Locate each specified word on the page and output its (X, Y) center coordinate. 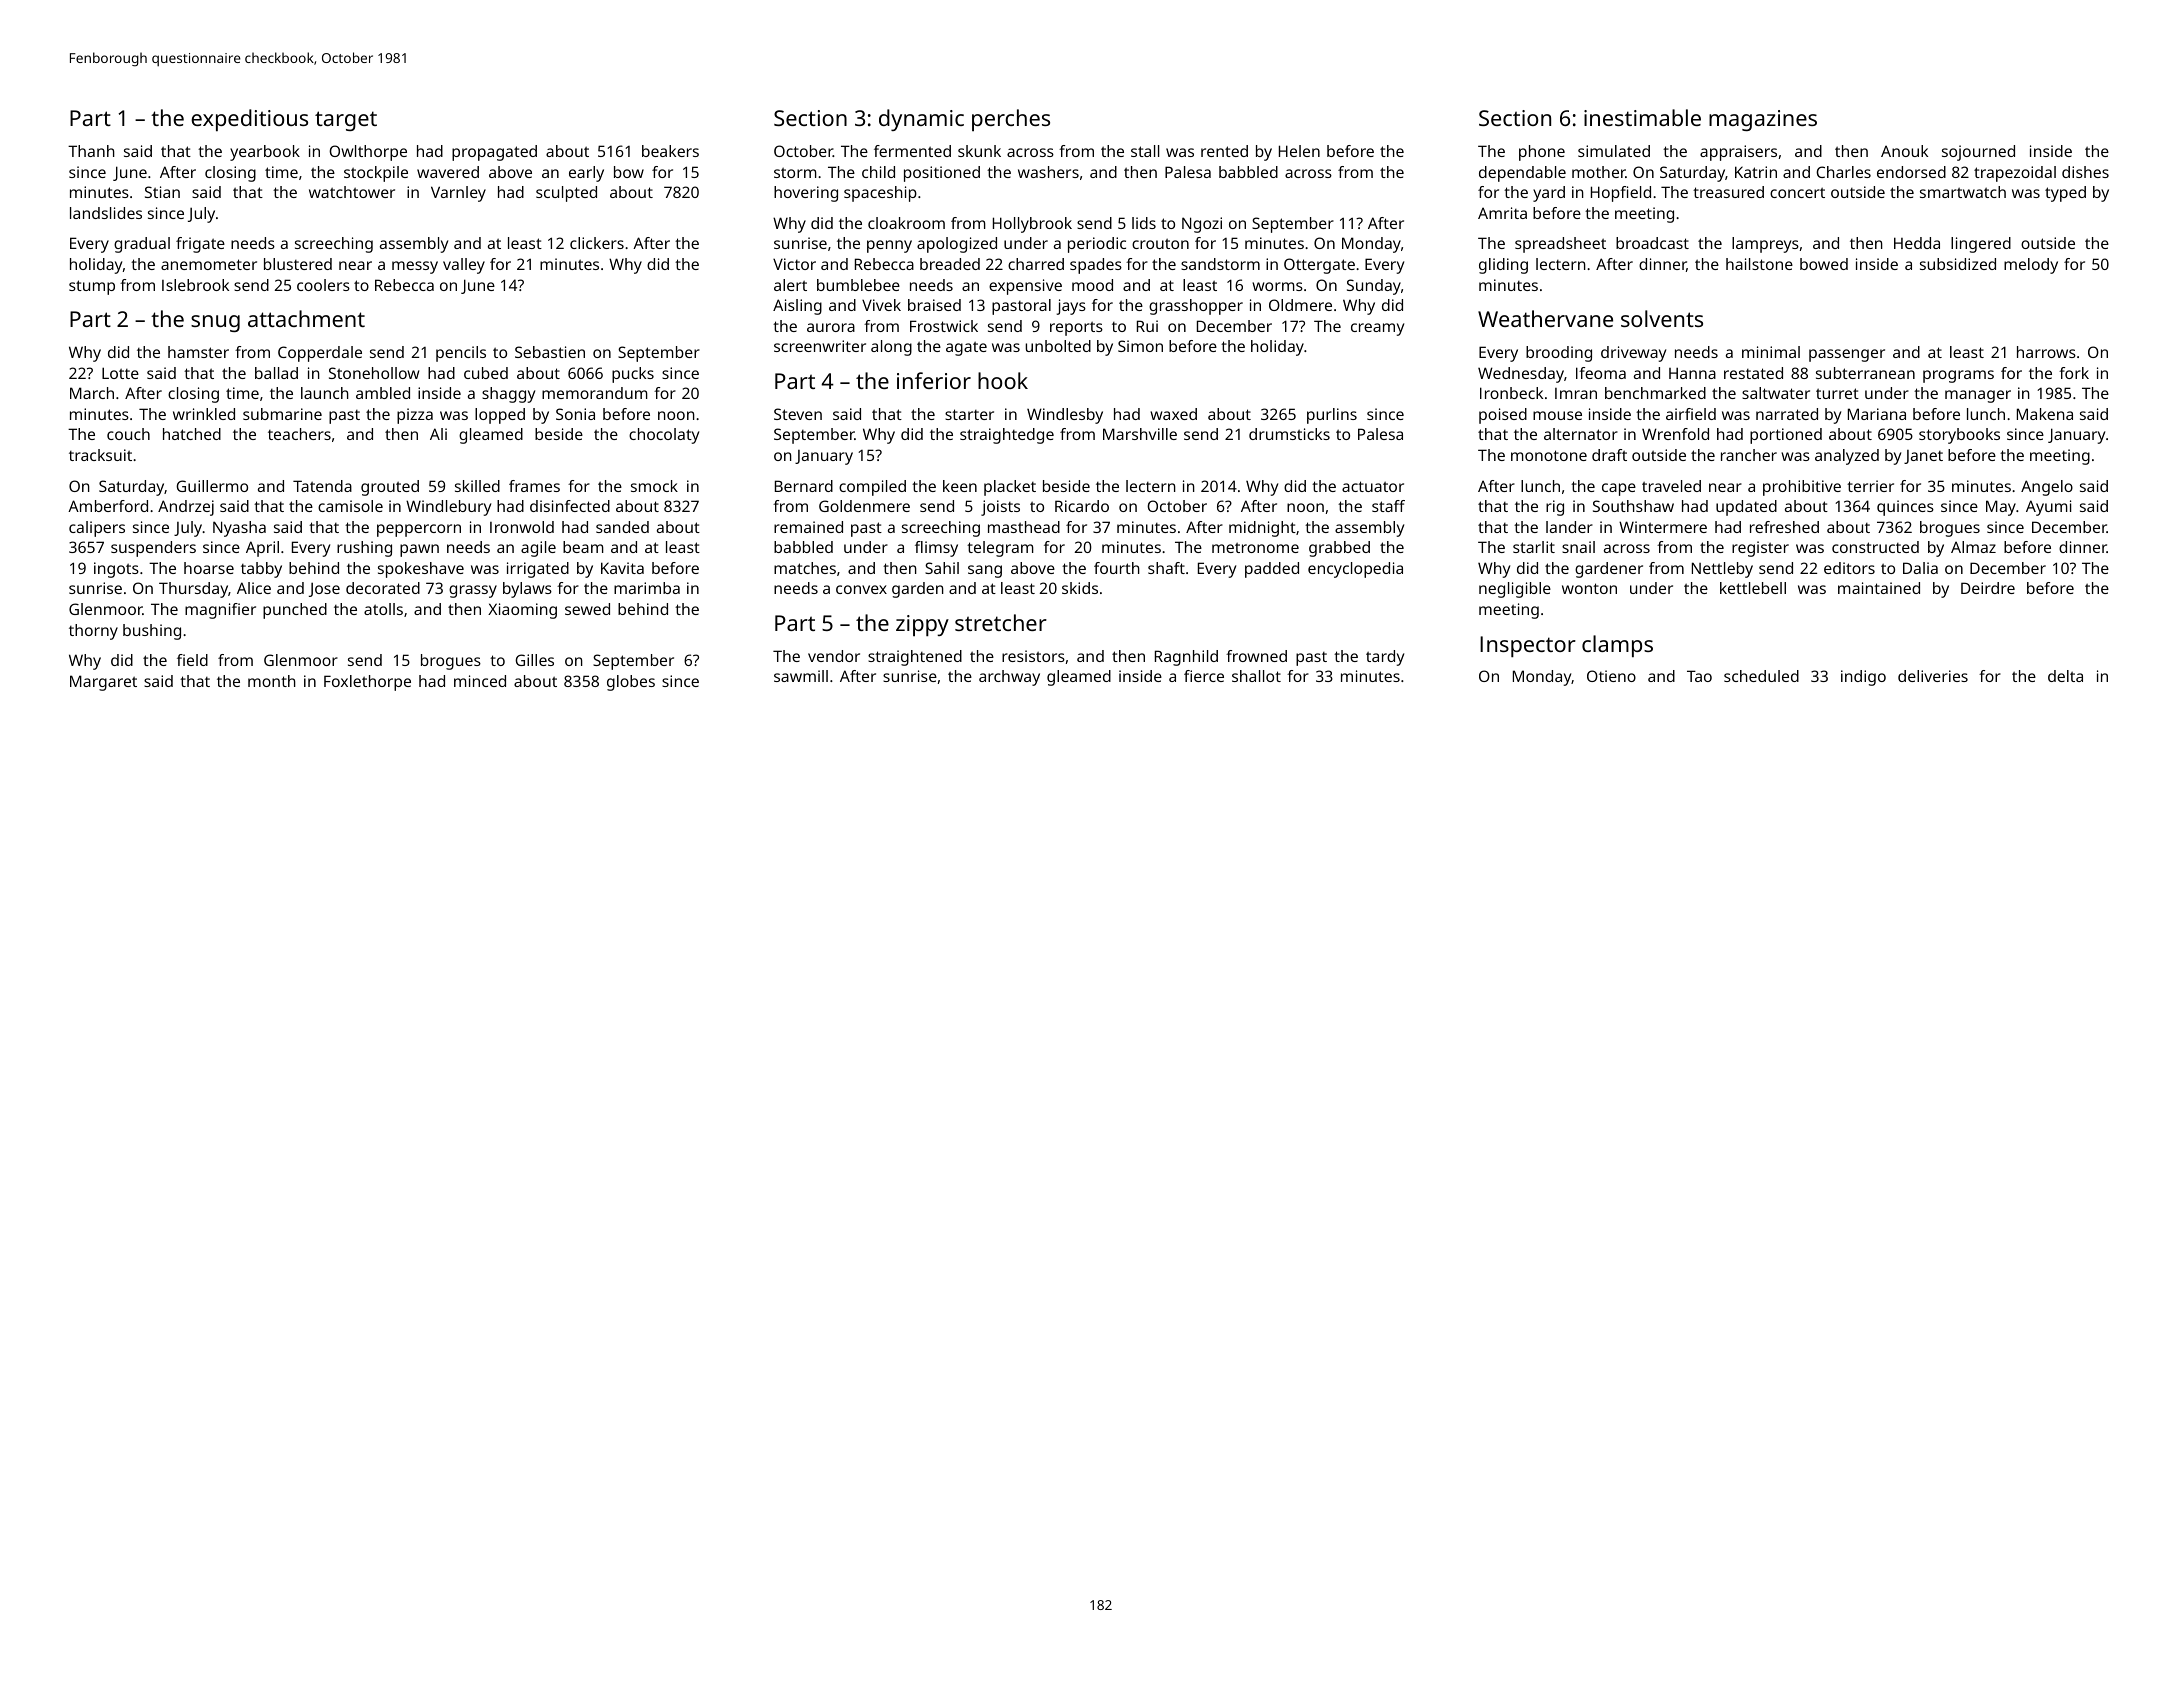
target (346, 121)
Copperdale (320, 354)
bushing (152, 632)
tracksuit (100, 455)
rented (1224, 151)
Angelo (2047, 488)
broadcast (1652, 243)
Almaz (1973, 547)
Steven (798, 414)
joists (1000, 508)
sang (985, 571)
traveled (1671, 486)
